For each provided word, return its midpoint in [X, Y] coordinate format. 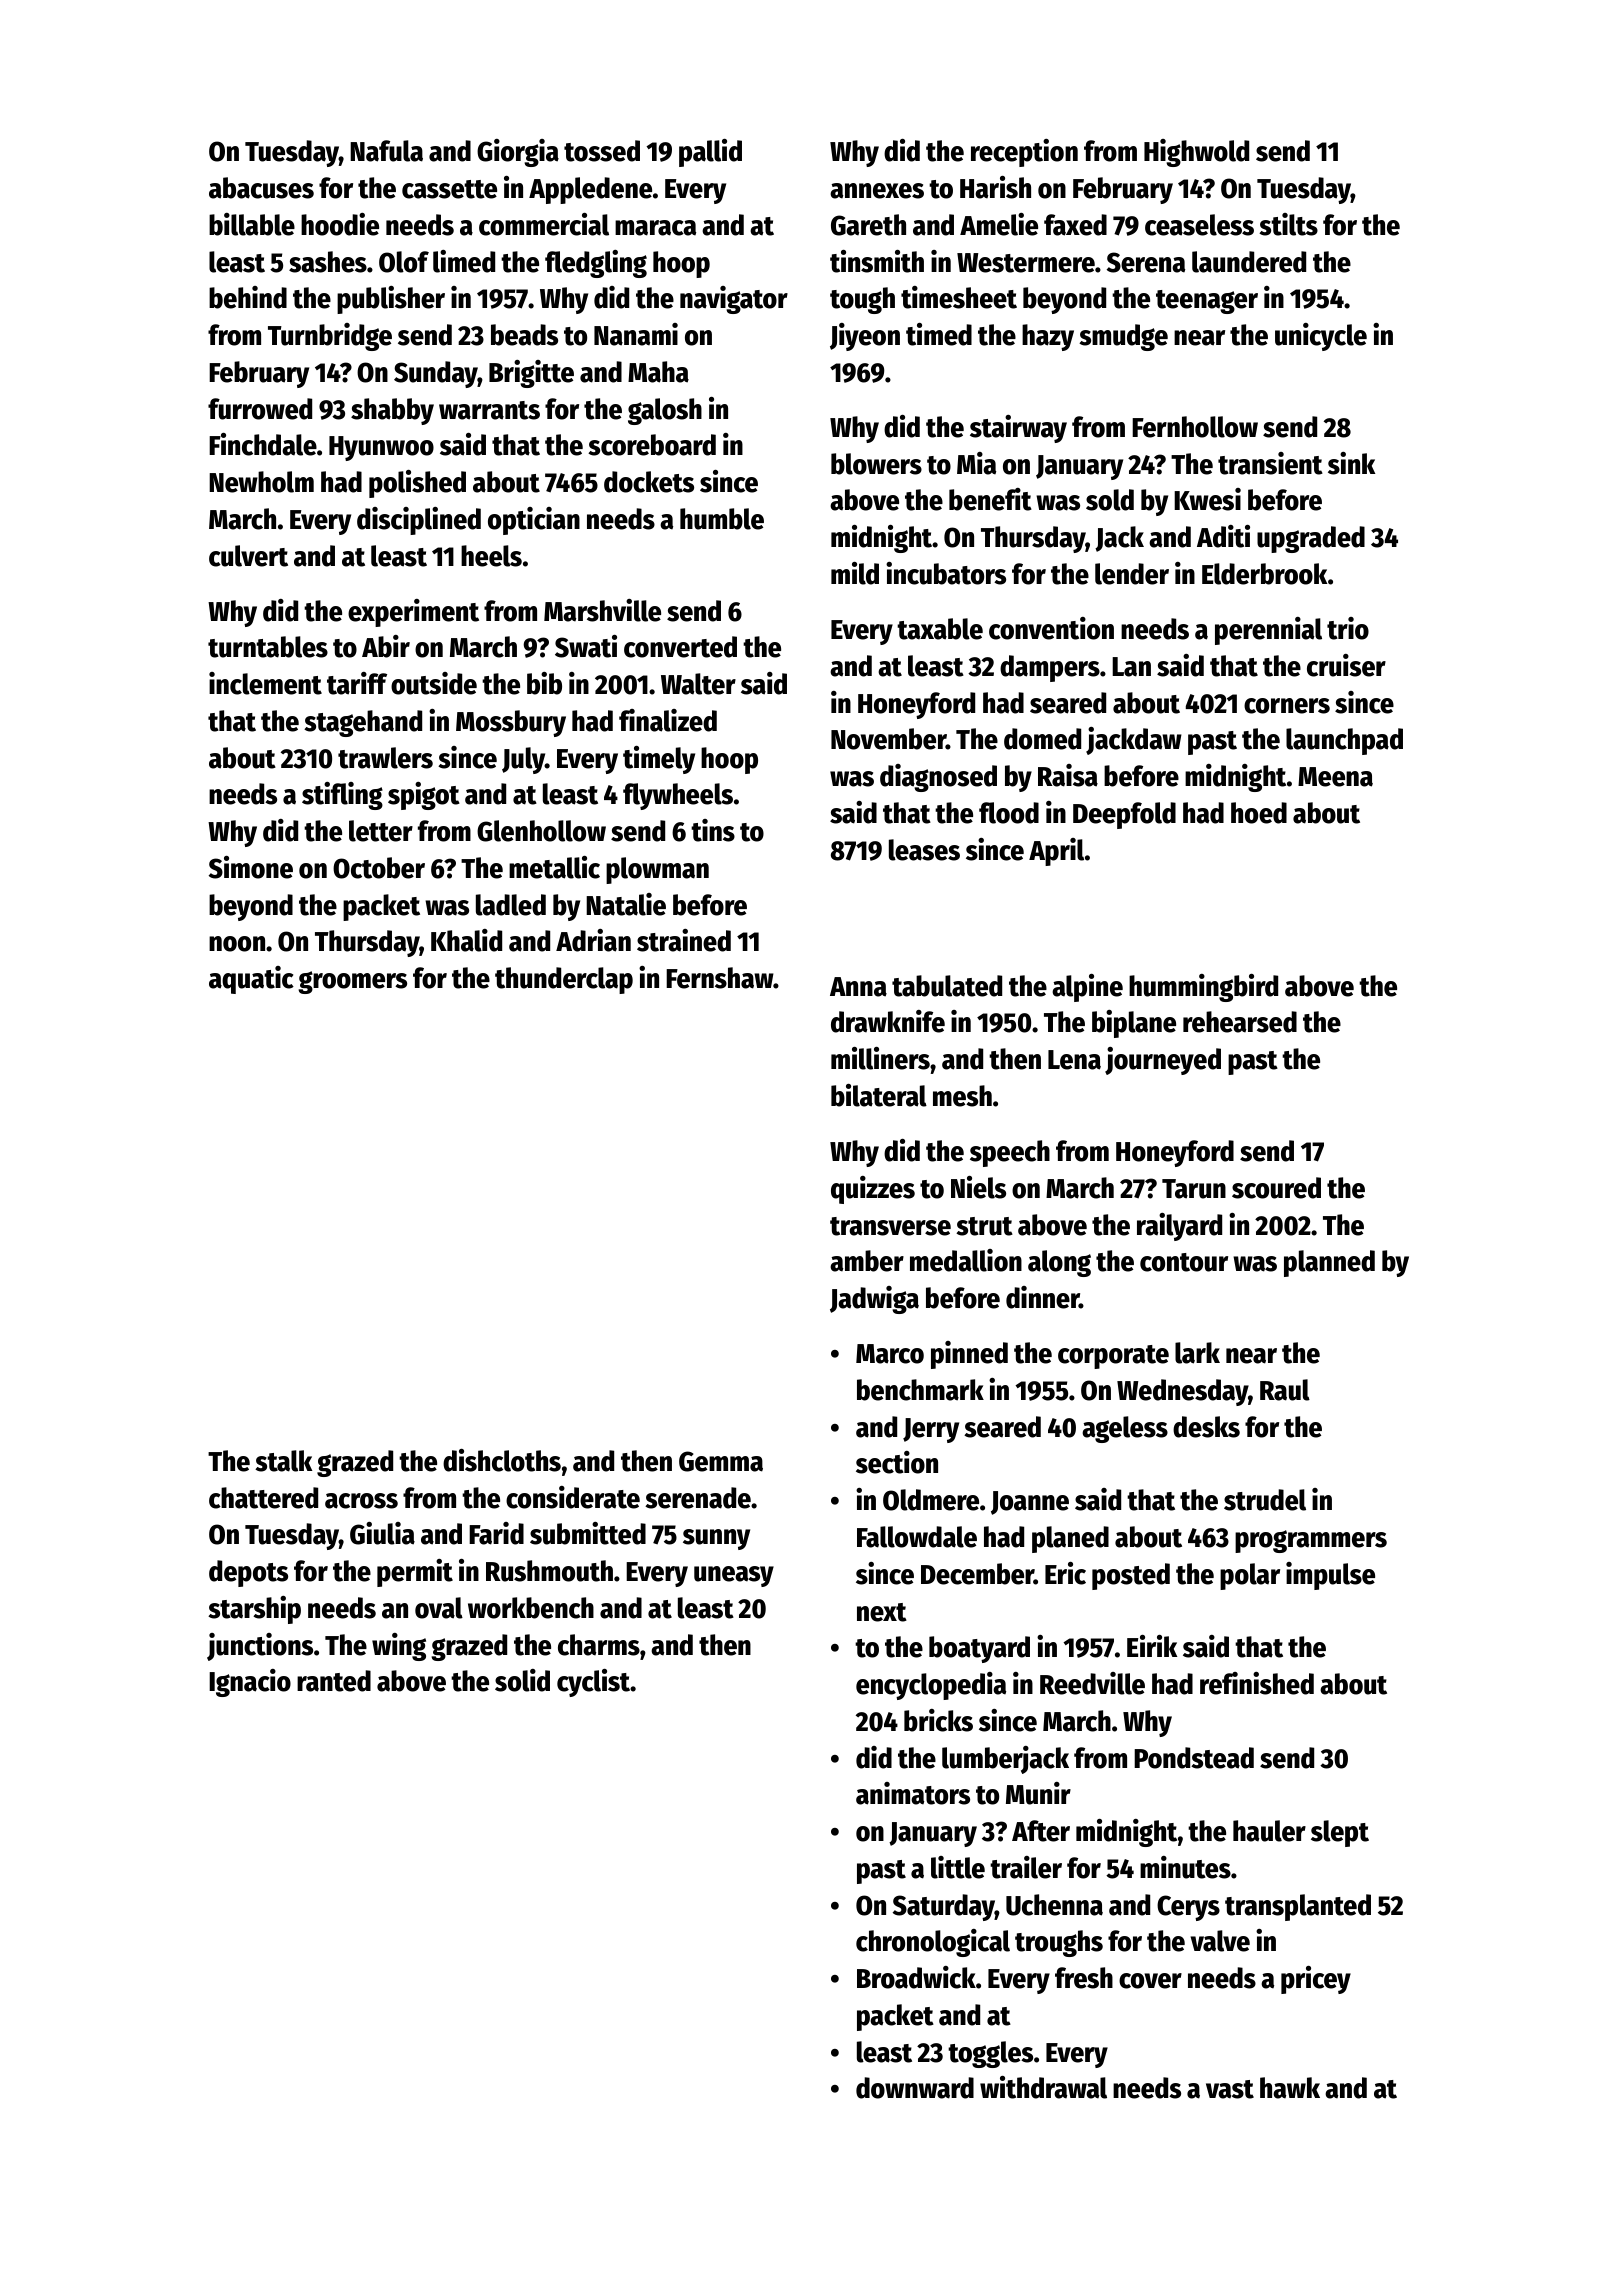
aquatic [251, 980]
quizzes [873, 1190]
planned [1329, 1263]
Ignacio [250, 1683]
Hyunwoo [381, 448]
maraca [655, 228]
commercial [544, 224]
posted [1131, 1576]
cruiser [1346, 665]
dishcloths [502, 1460]
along [1059, 1263]
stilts [1288, 224]
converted [680, 647]
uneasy [734, 1576]
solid [522, 1680]
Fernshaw [720, 978]
